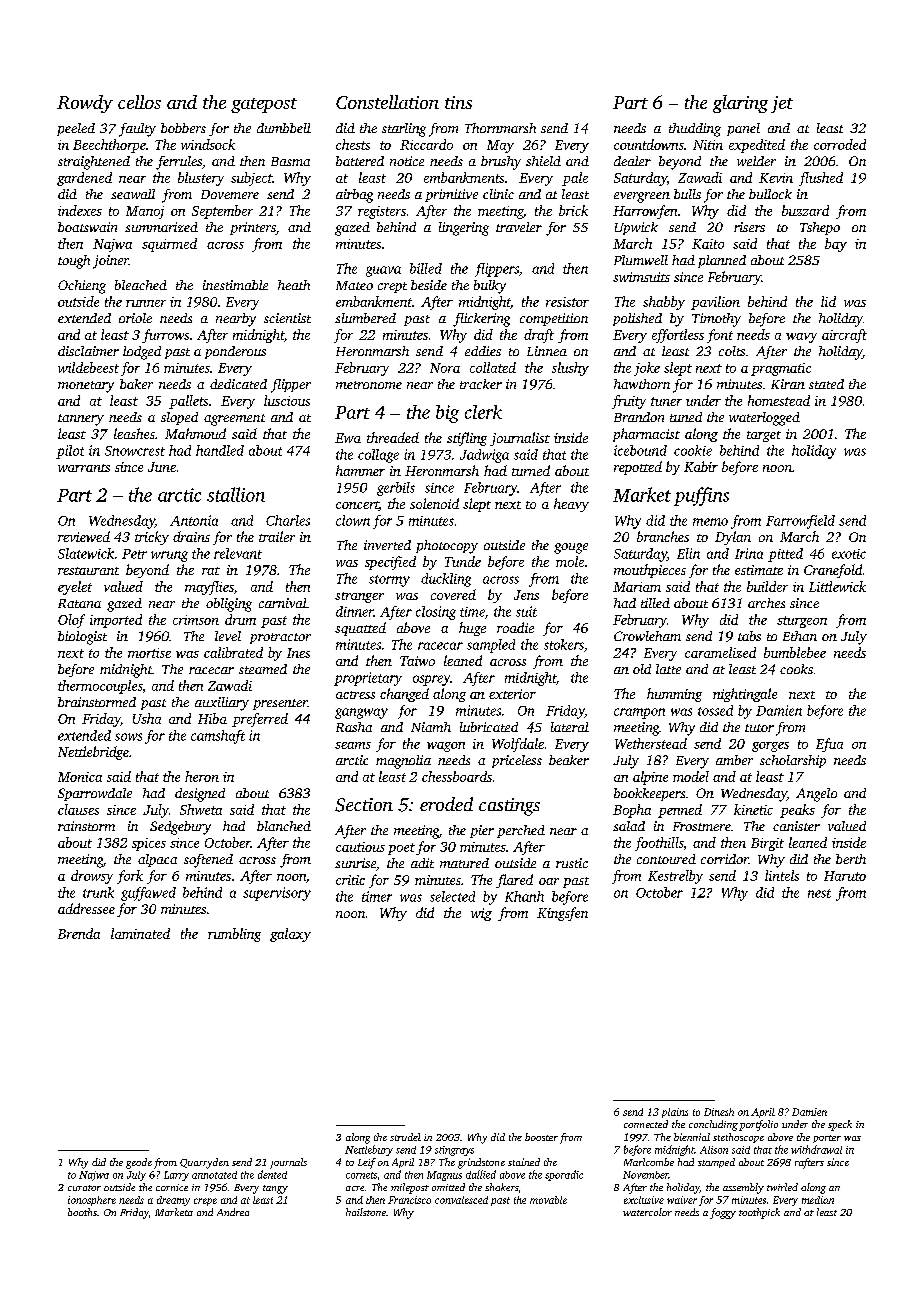 The height and width of the image is (1308, 924). I want to click on relevant, so click(238, 553).
